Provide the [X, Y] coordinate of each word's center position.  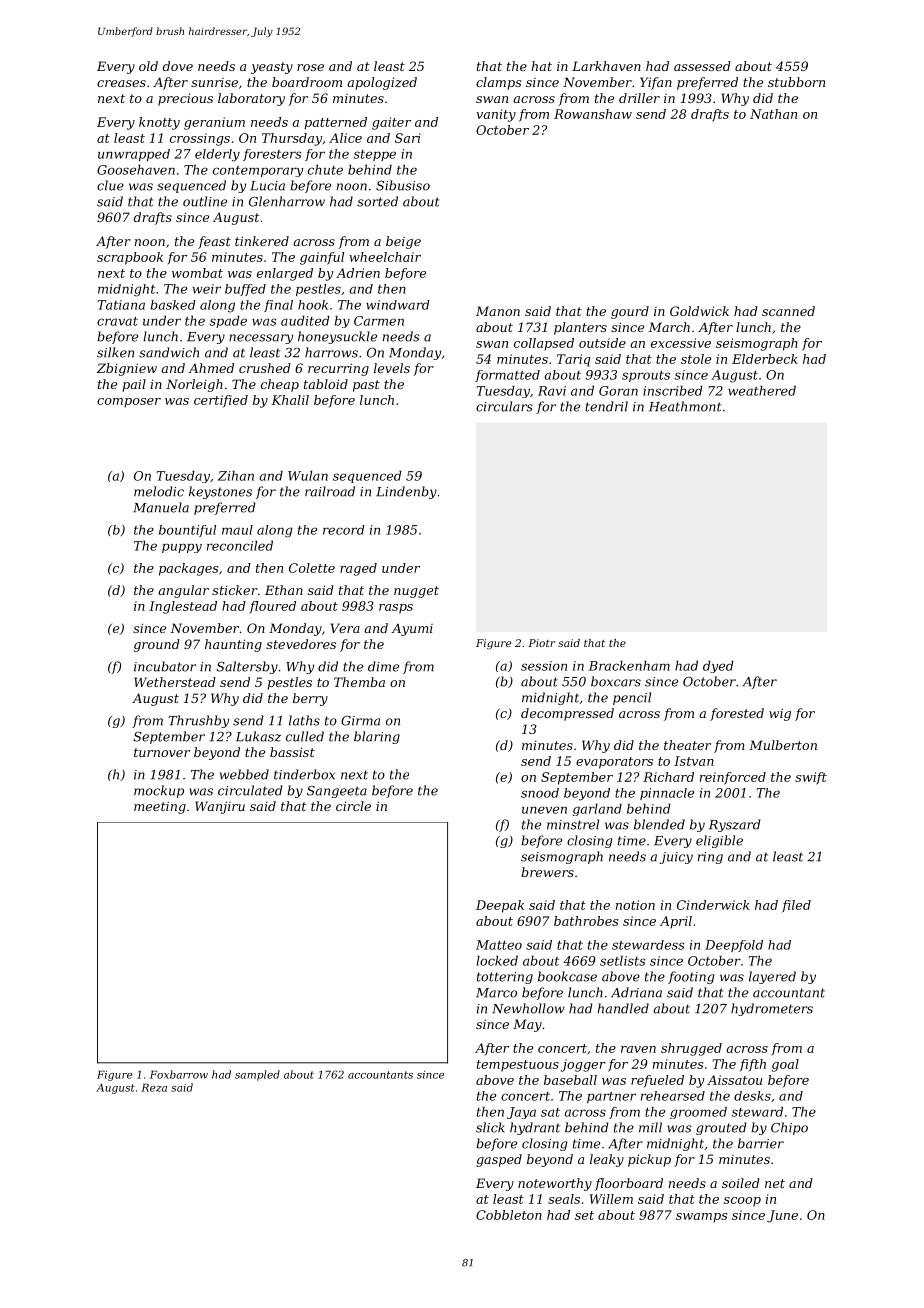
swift [811, 778]
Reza [154, 1087]
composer [129, 403]
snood [540, 793]
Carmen [379, 321]
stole [696, 359]
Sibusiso [403, 185]
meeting [160, 807]
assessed [702, 66]
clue [110, 185]
